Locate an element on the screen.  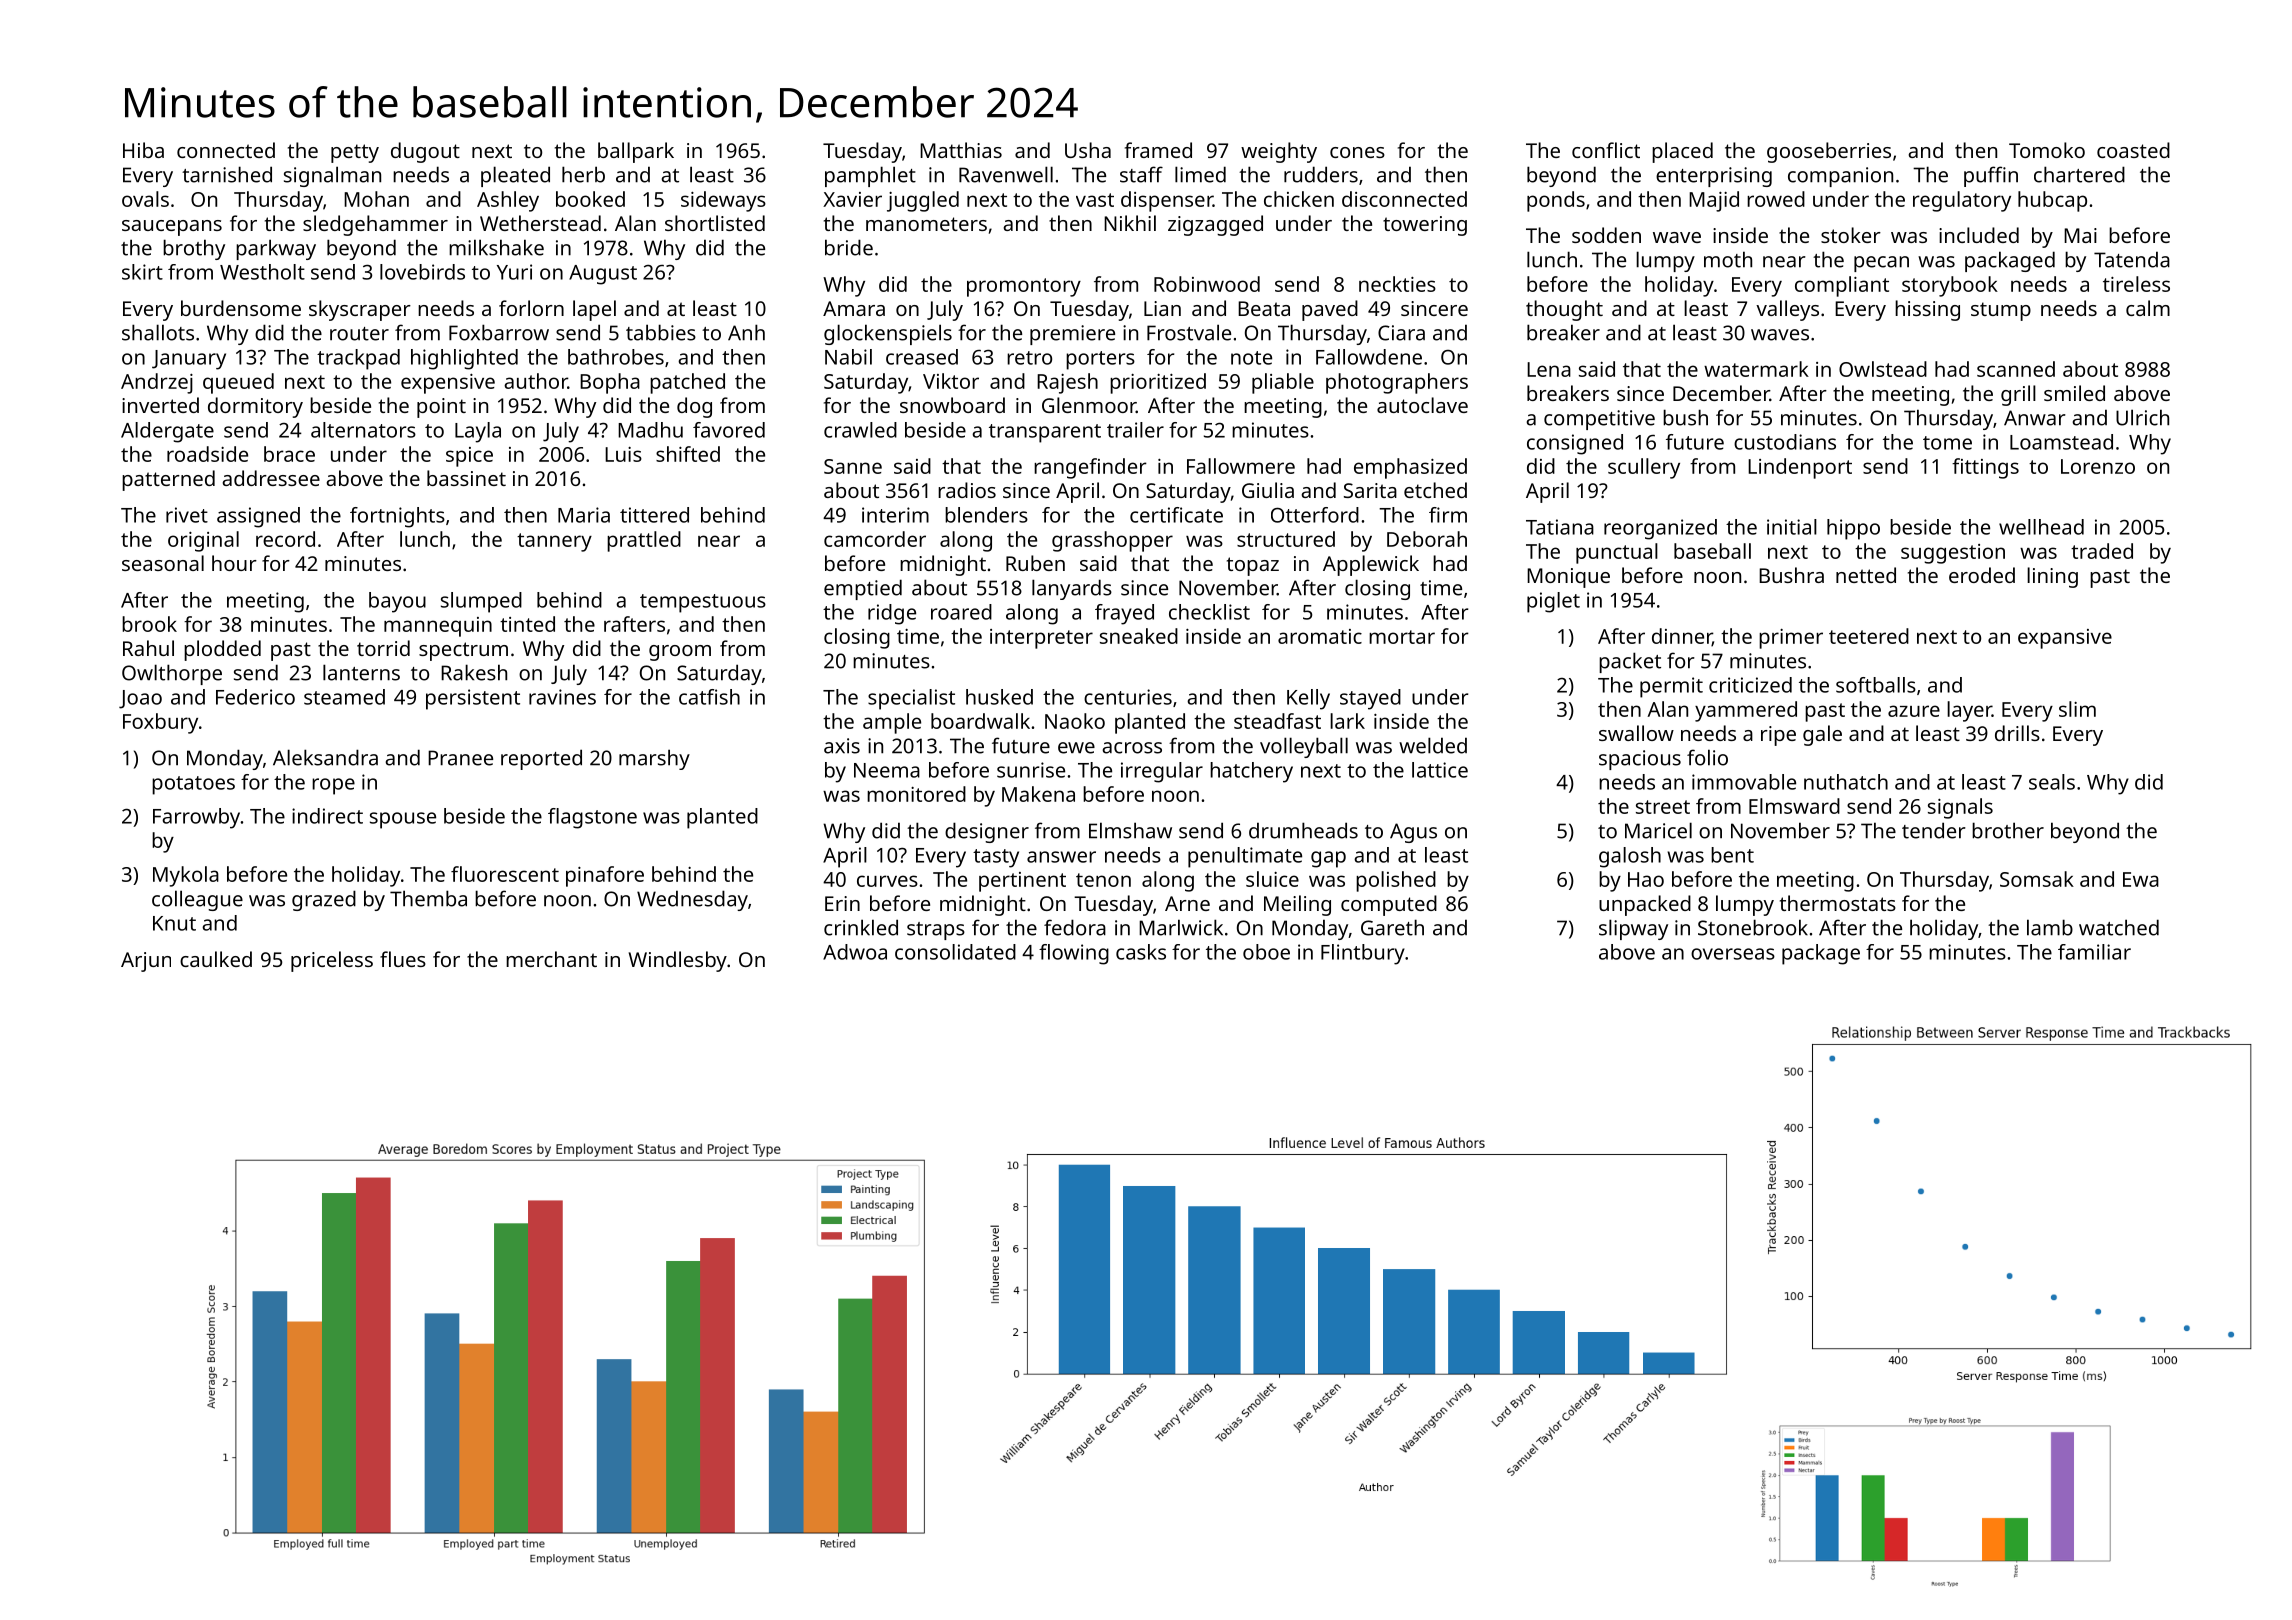
puffin is located at coordinates (1991, 176).
